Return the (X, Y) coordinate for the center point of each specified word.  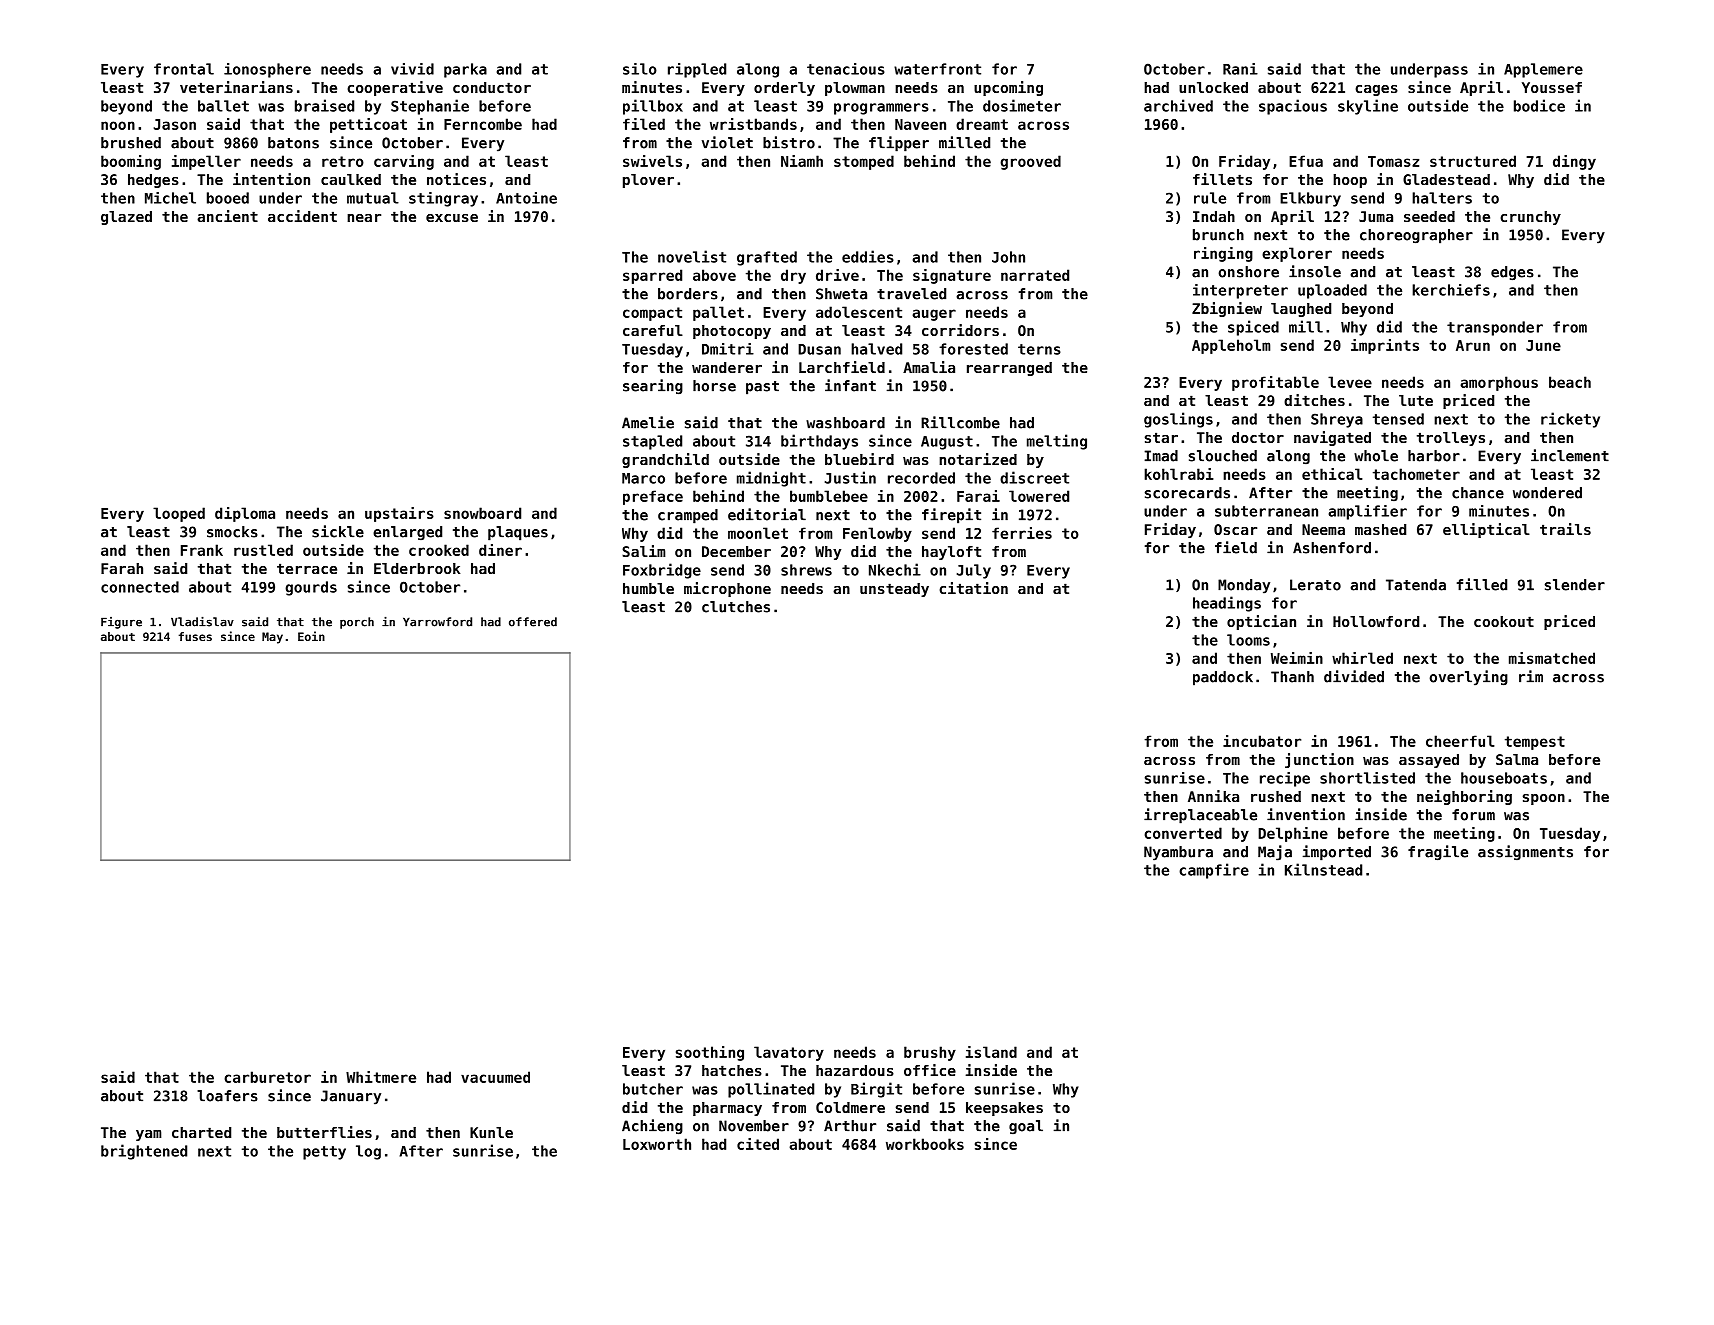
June (1543, 345)
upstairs (399, 514)
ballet (223, 106)
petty (324, 1153)
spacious (1293, 107)
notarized (978, 459)
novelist (692, 256)
